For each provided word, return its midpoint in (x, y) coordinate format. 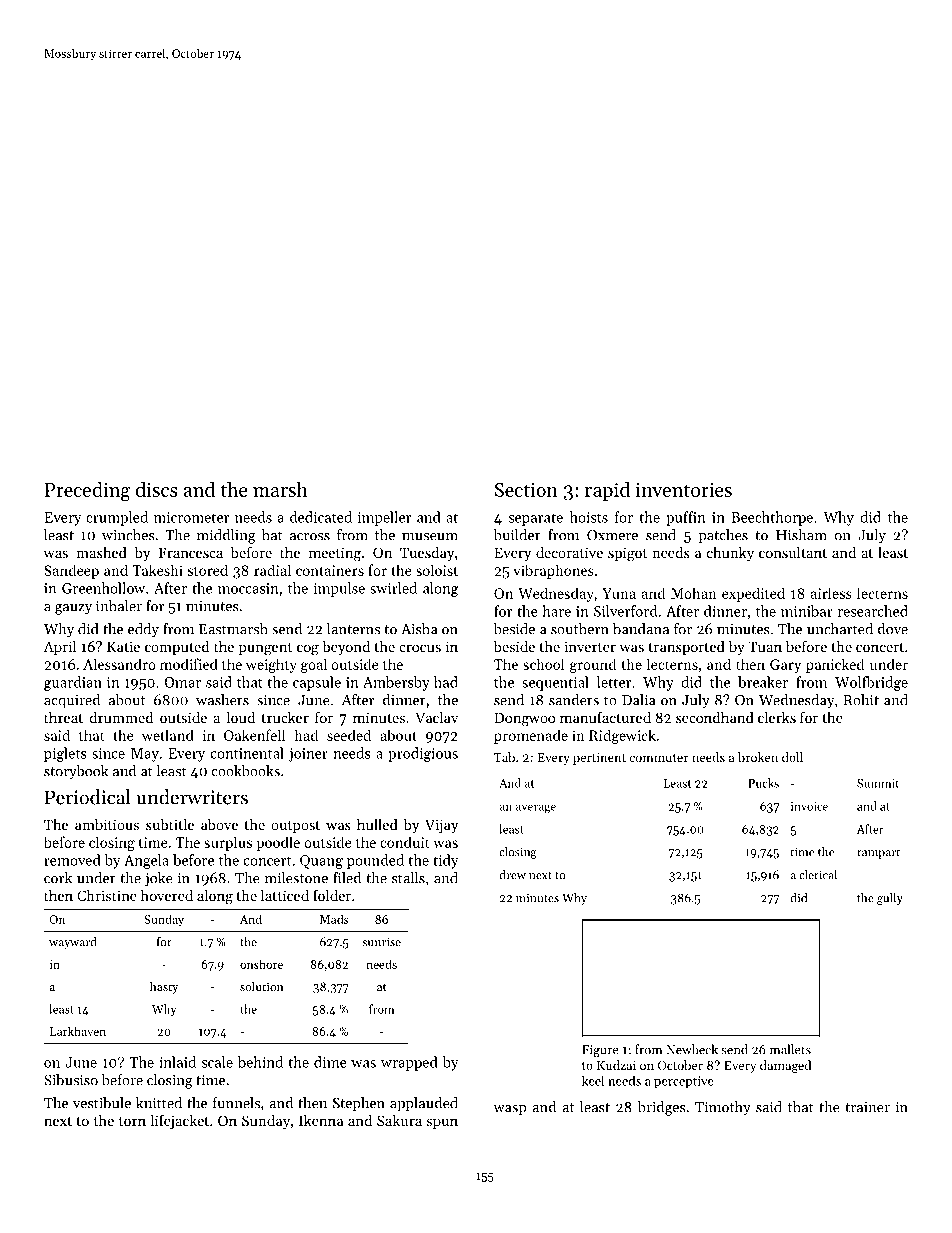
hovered (167, 895)
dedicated (321, 517)
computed (177, 648)
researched (872, 611)
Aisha (419, 629)
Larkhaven (78, 1031)
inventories (684, 490)
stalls (408, 878)
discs (156, 489)
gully (890, 899)
